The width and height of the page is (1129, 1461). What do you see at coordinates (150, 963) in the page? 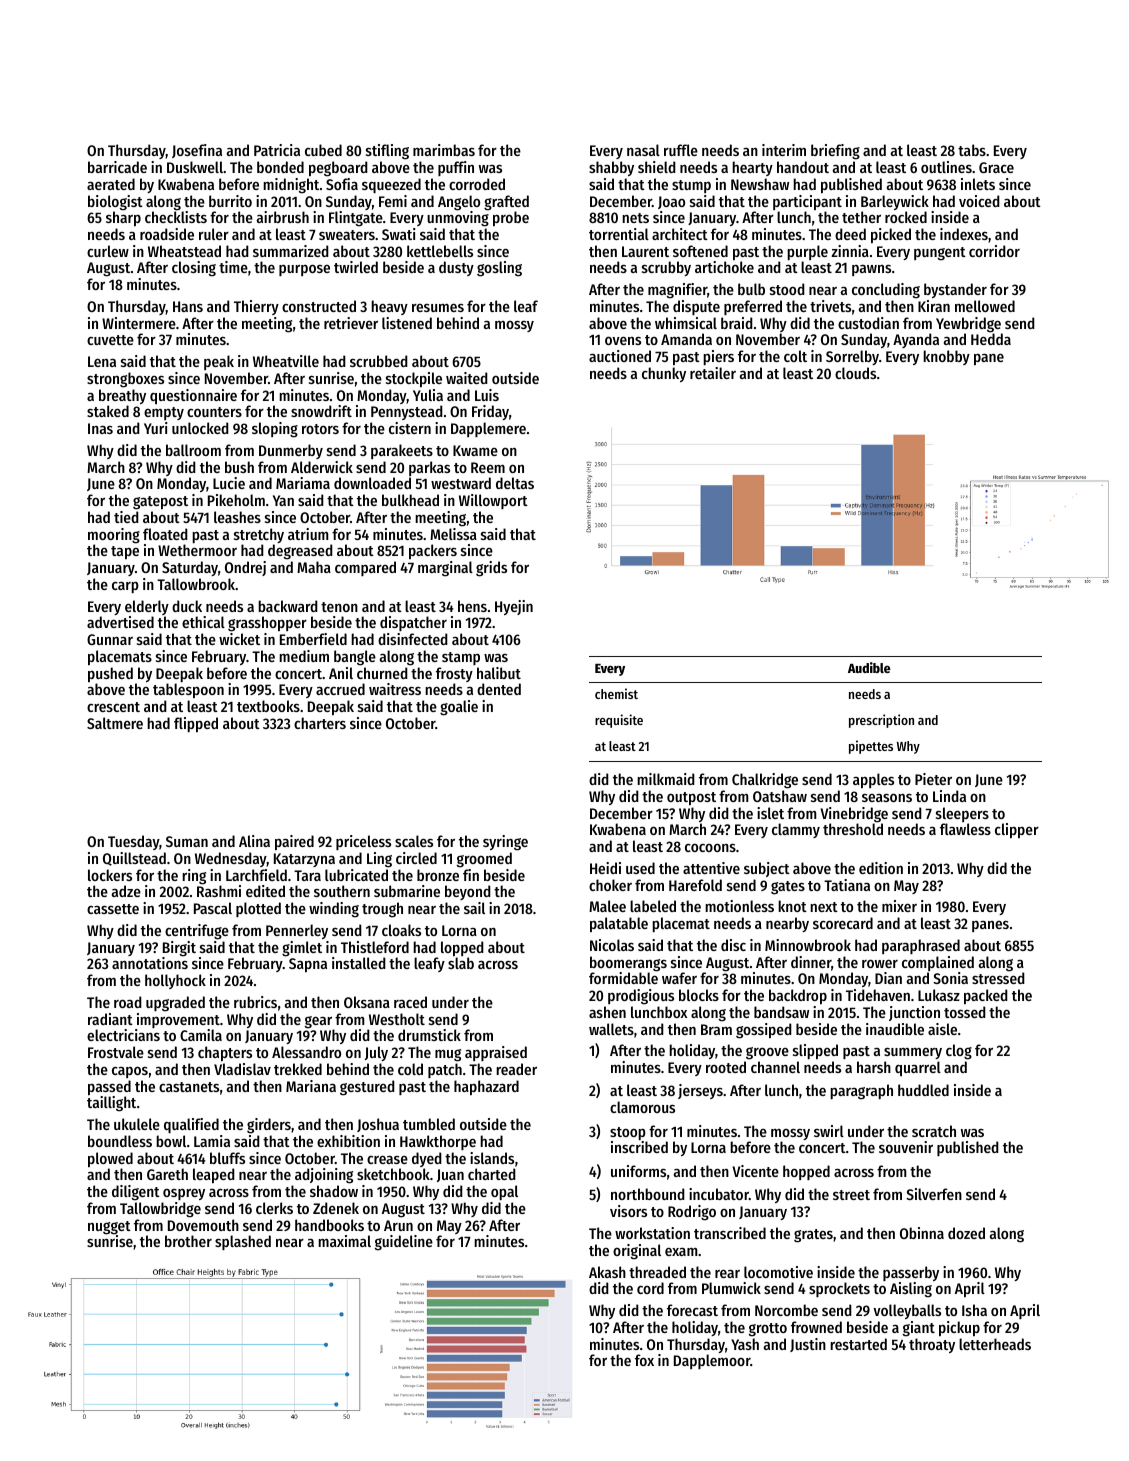
I see `annotations` at bounding box center [150, 963].
